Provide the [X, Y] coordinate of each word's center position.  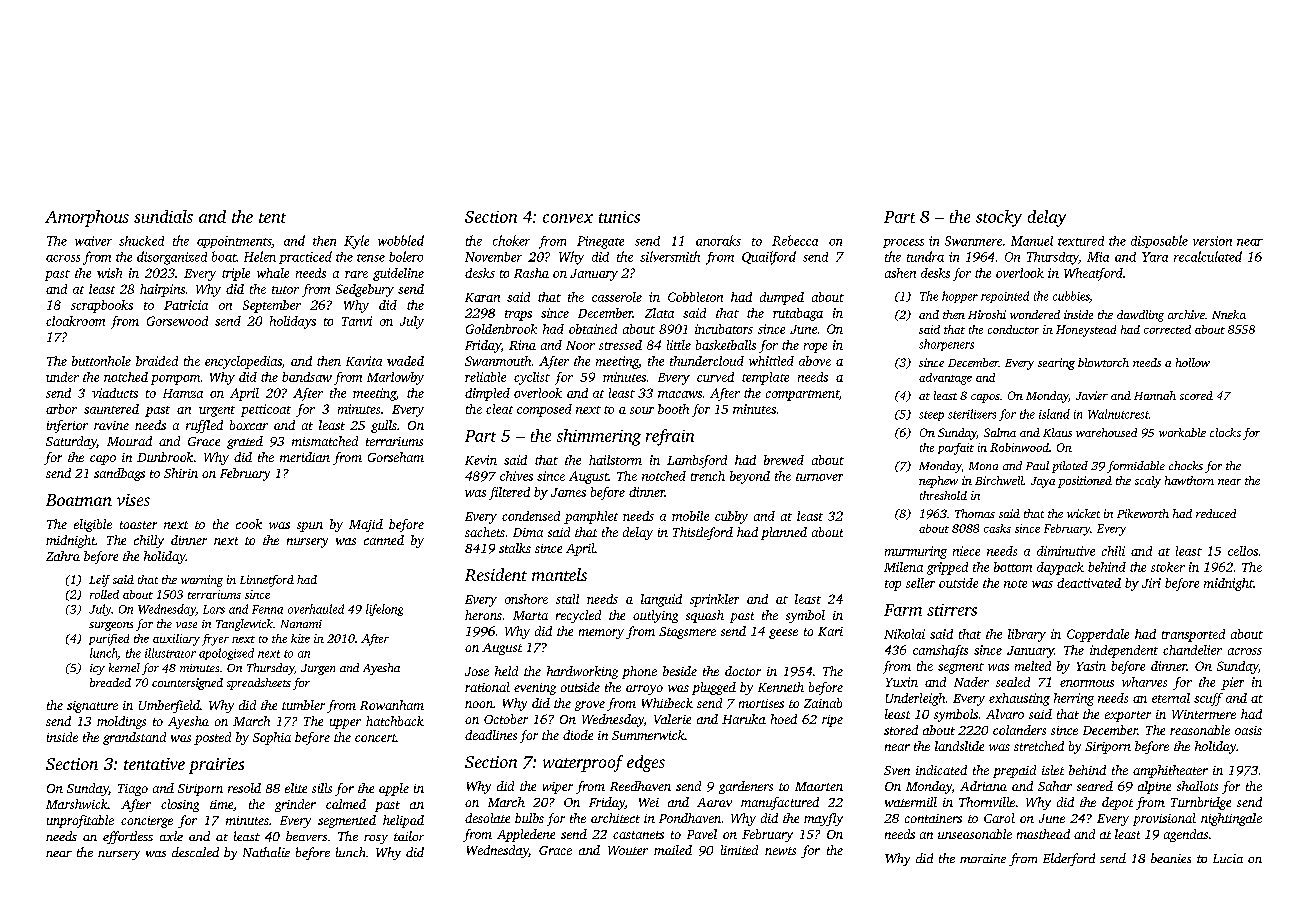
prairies [216, 766]
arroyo [644, 690]
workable [1182, 432]
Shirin [181, 473]
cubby [731, 517]
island [1054, 414]
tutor [285, 290]
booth [673, 409]
